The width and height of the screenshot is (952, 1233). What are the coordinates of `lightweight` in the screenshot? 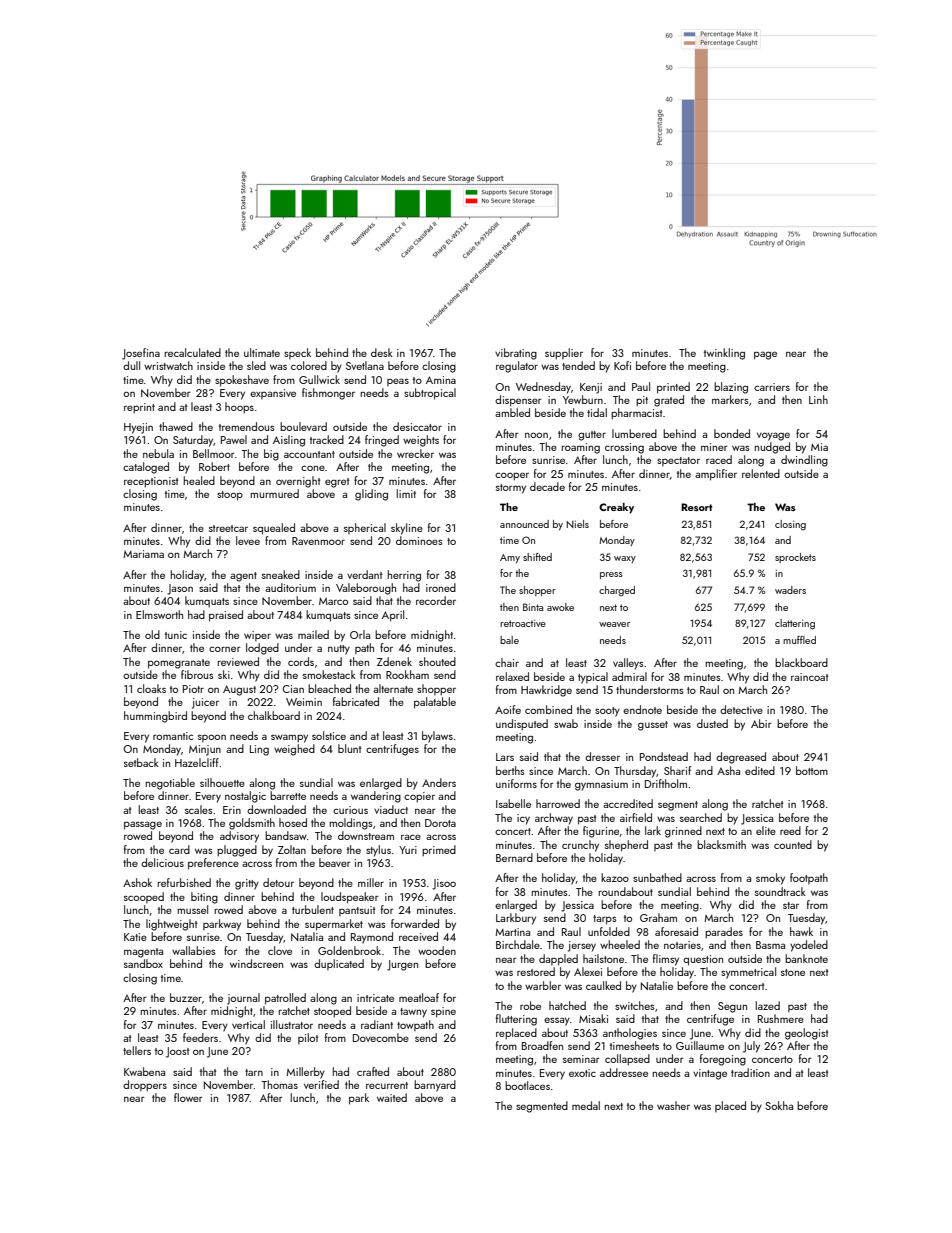 It's located at (171, 925).
